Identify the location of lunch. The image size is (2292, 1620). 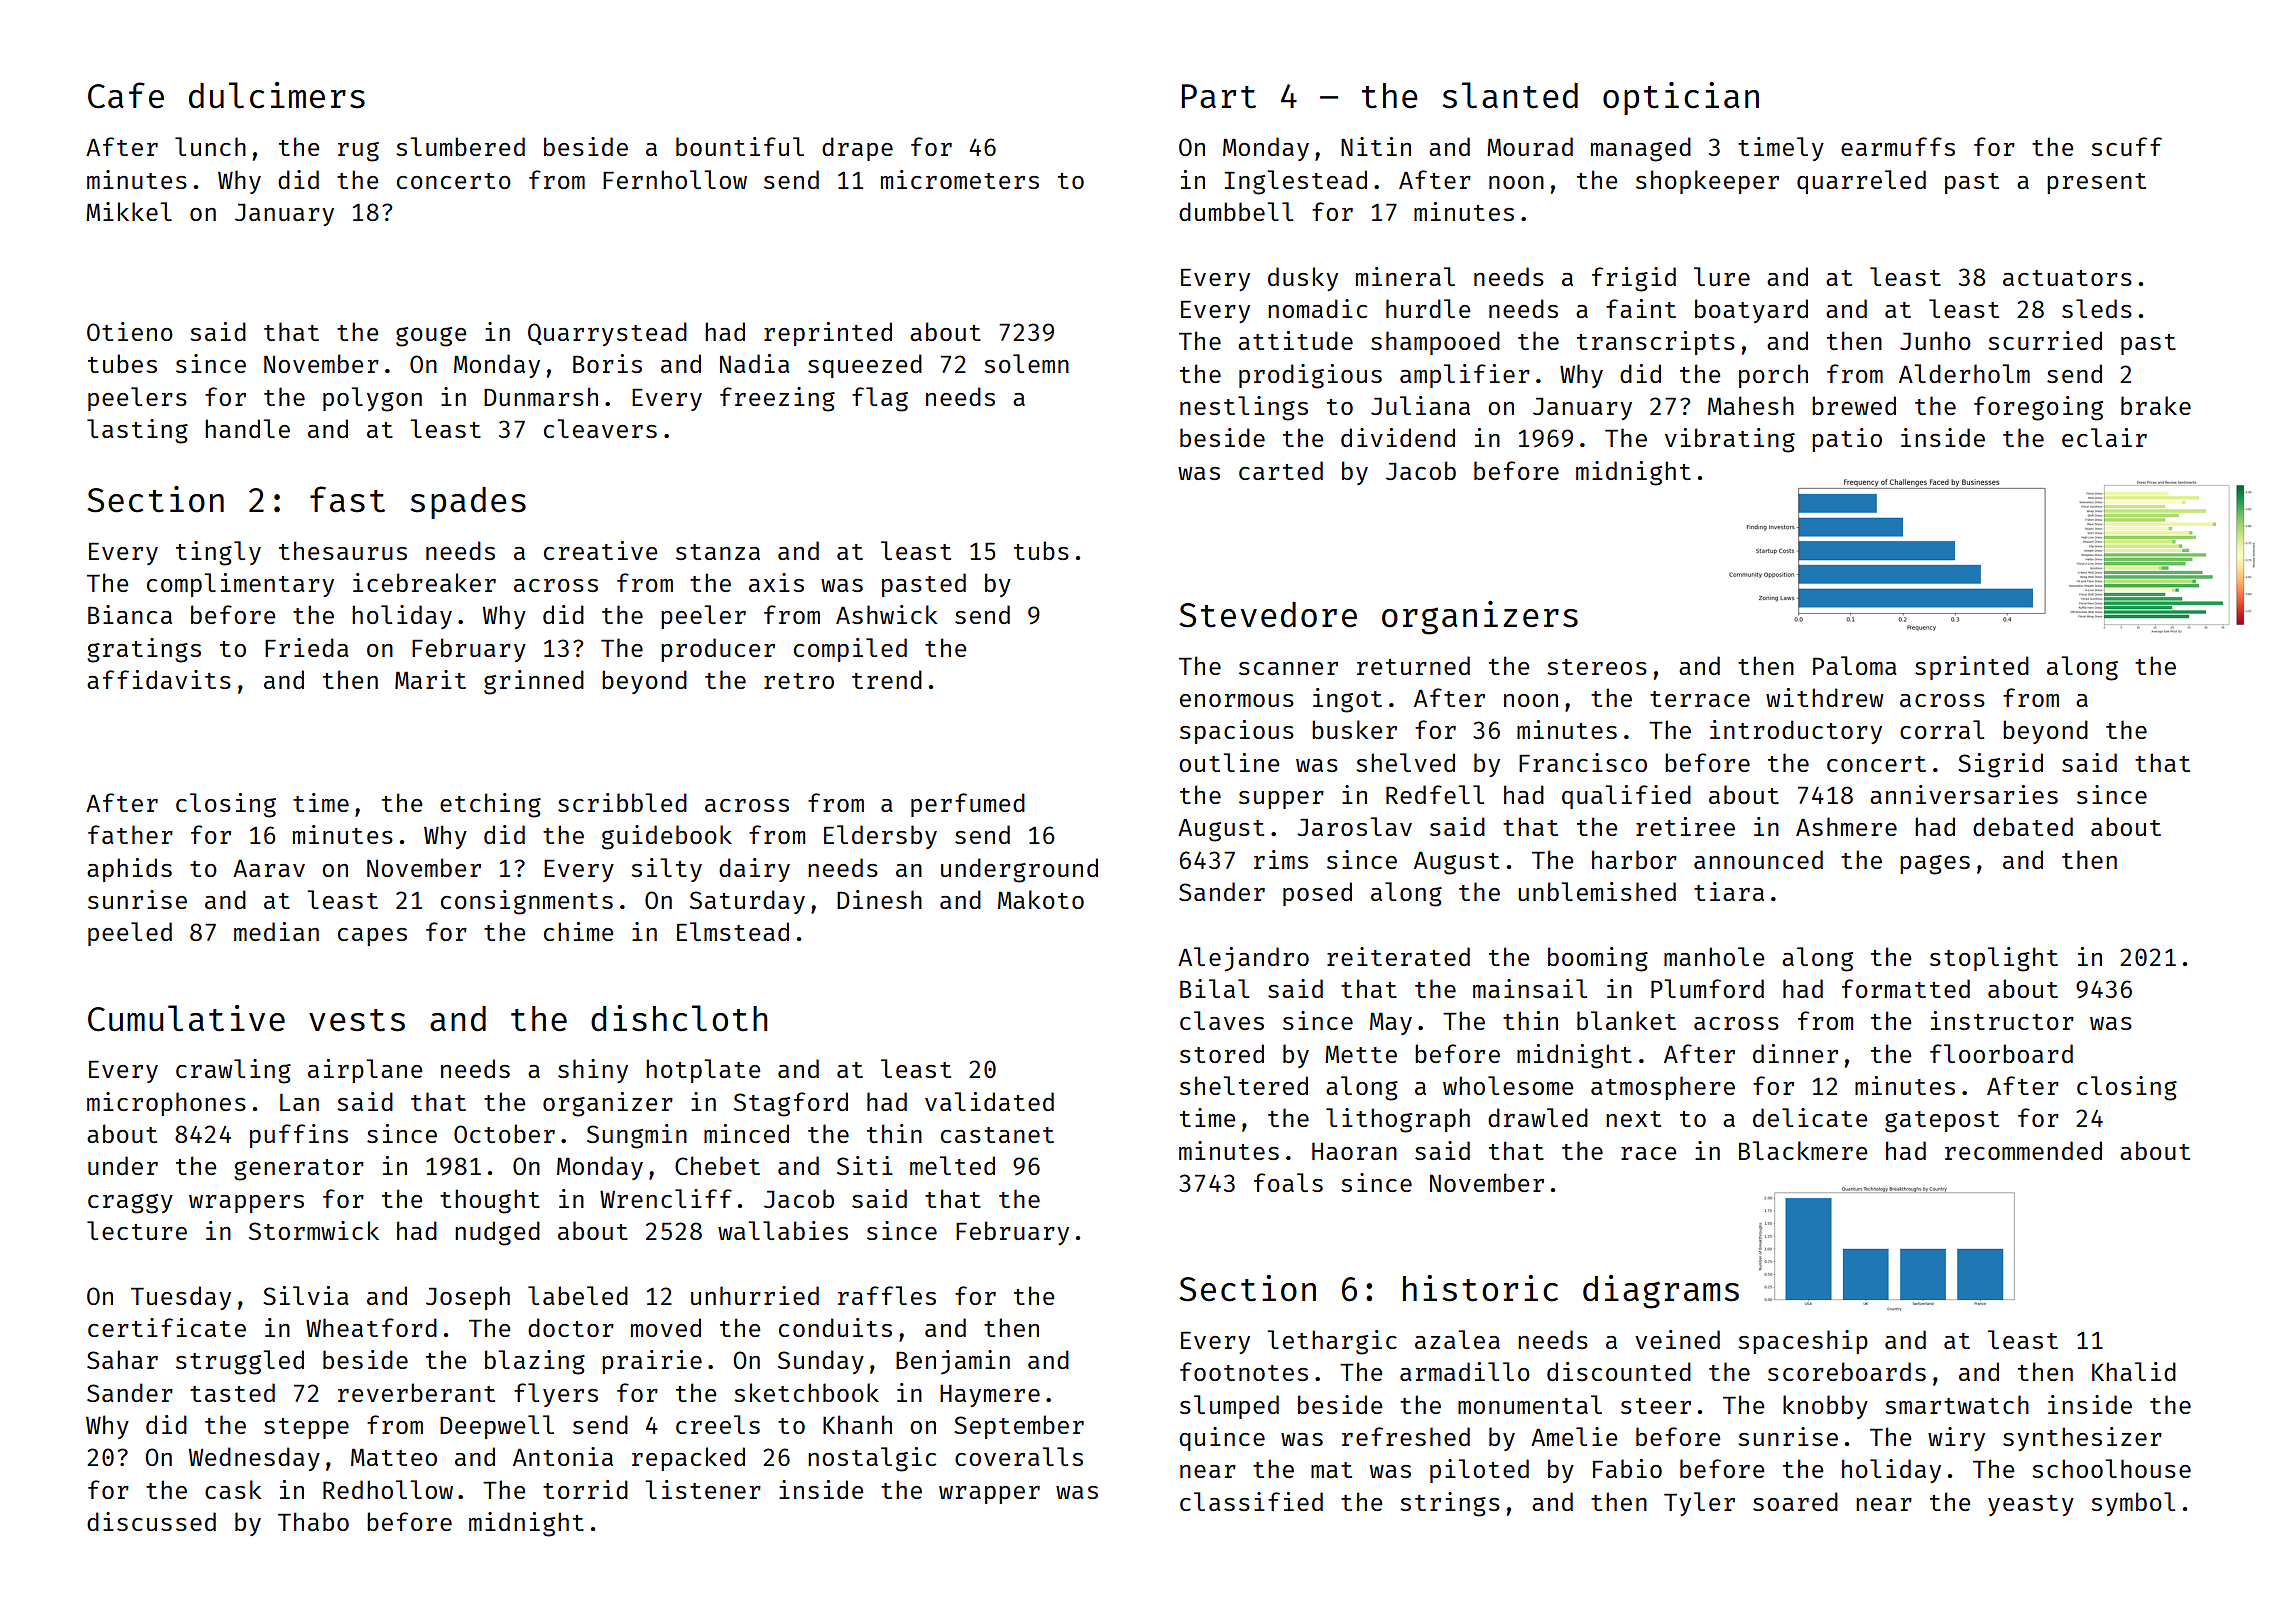
(210, 146).
